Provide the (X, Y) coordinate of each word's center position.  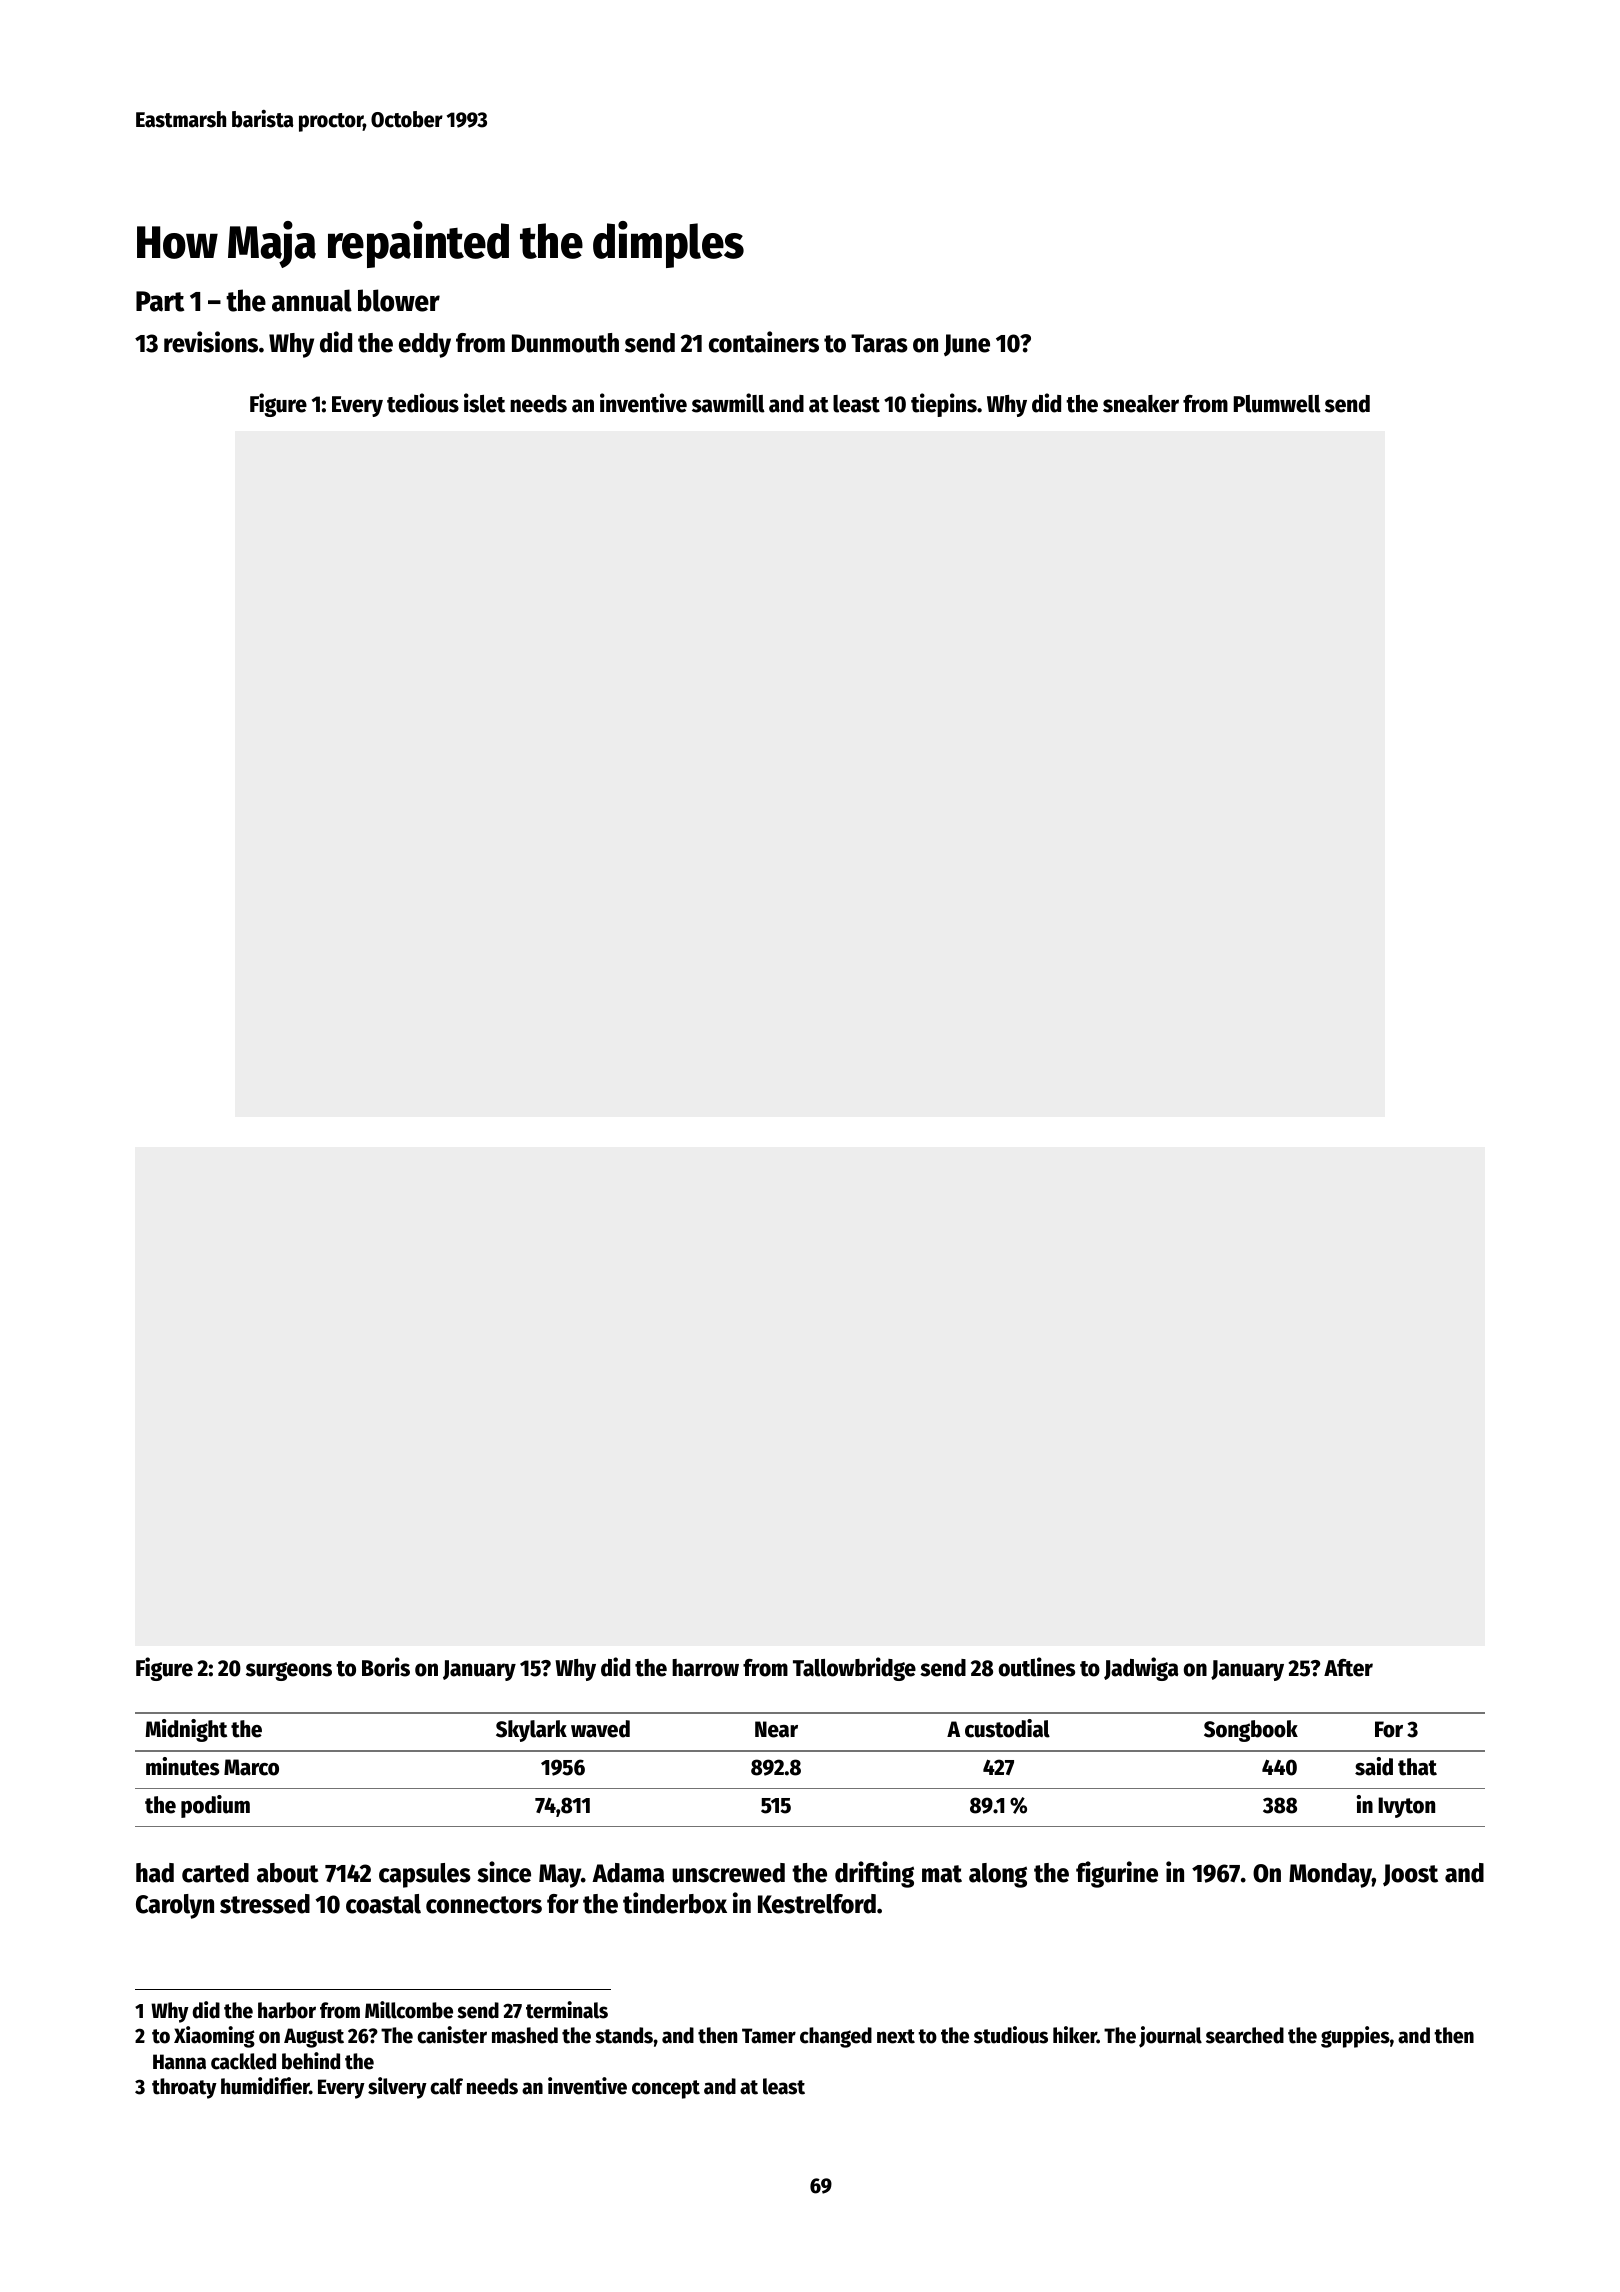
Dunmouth (565, 343)
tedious (423, 403)
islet (484, 403)
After (1348, 1668)
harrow (705, 1668)
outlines (1037, 1667)
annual (312, 300)
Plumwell (1277, 404)
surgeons (289, 1671)
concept (666, 2089)
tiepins (944, 405)
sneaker (1141, 404)
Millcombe (409, 2010)
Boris (386, 1667)
